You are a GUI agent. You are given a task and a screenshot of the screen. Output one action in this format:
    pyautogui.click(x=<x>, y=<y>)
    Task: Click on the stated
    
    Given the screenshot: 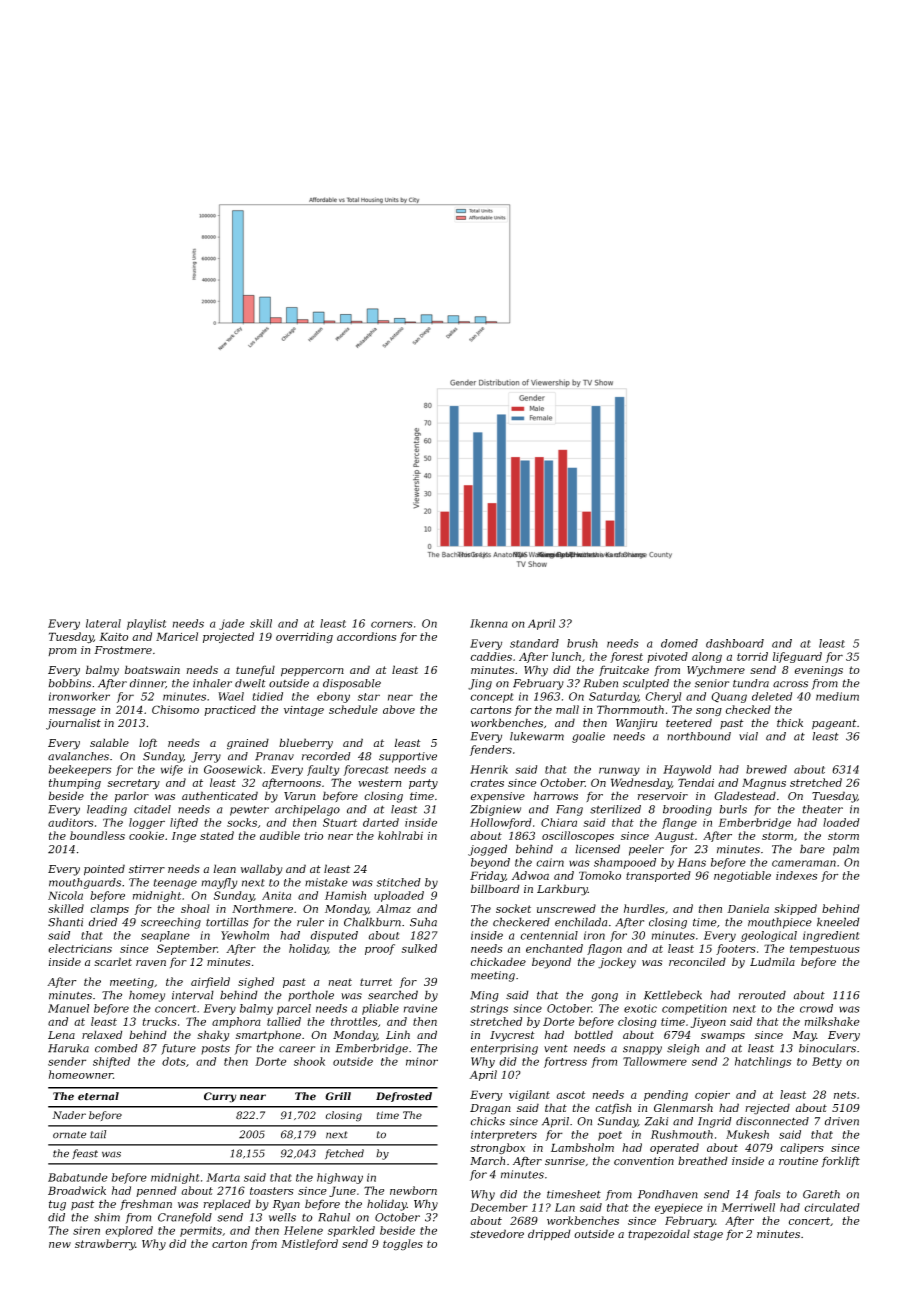 What is the action you would take?
    pyautogui.click(x=217, y=835)
